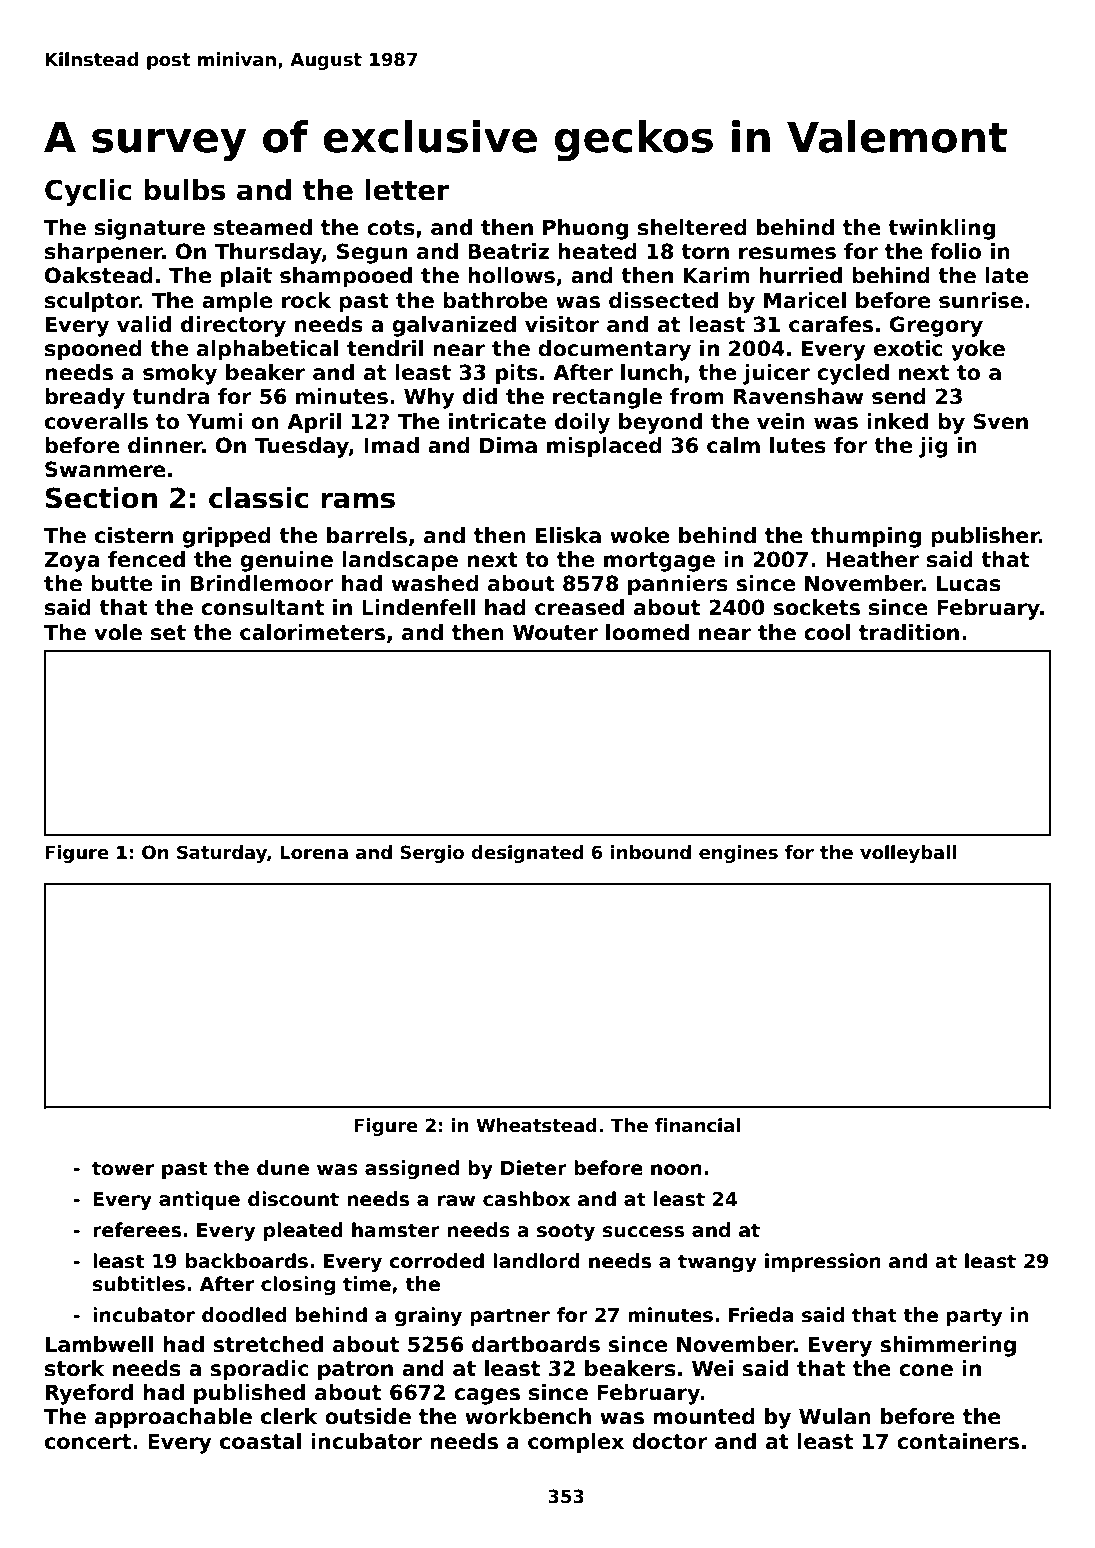 The width and height of the document is (1095, 1548). Describe the element at coordinates (262, 607) in the document. I see `consultant` at that location.
